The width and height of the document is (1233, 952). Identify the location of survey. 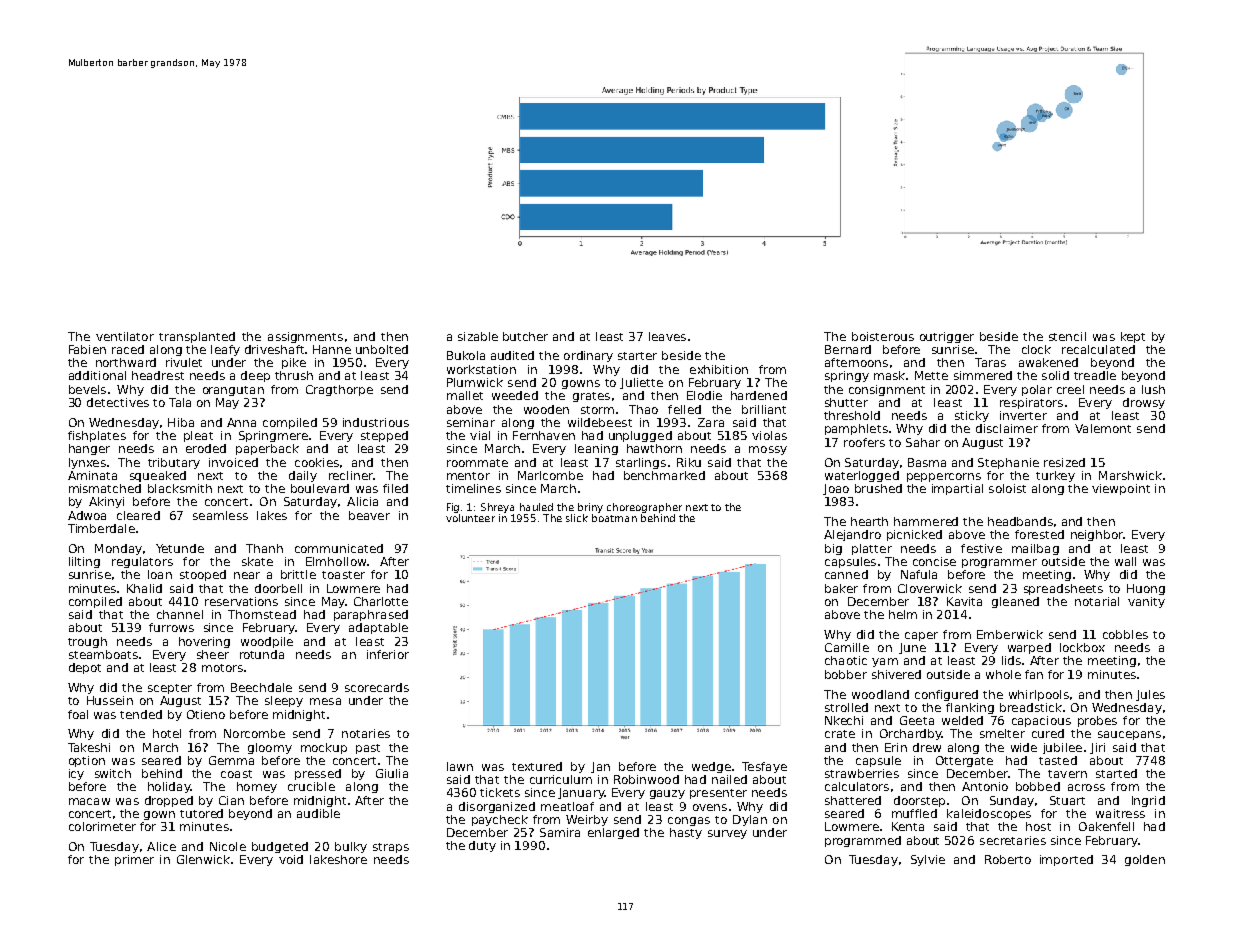
(727, 834).
